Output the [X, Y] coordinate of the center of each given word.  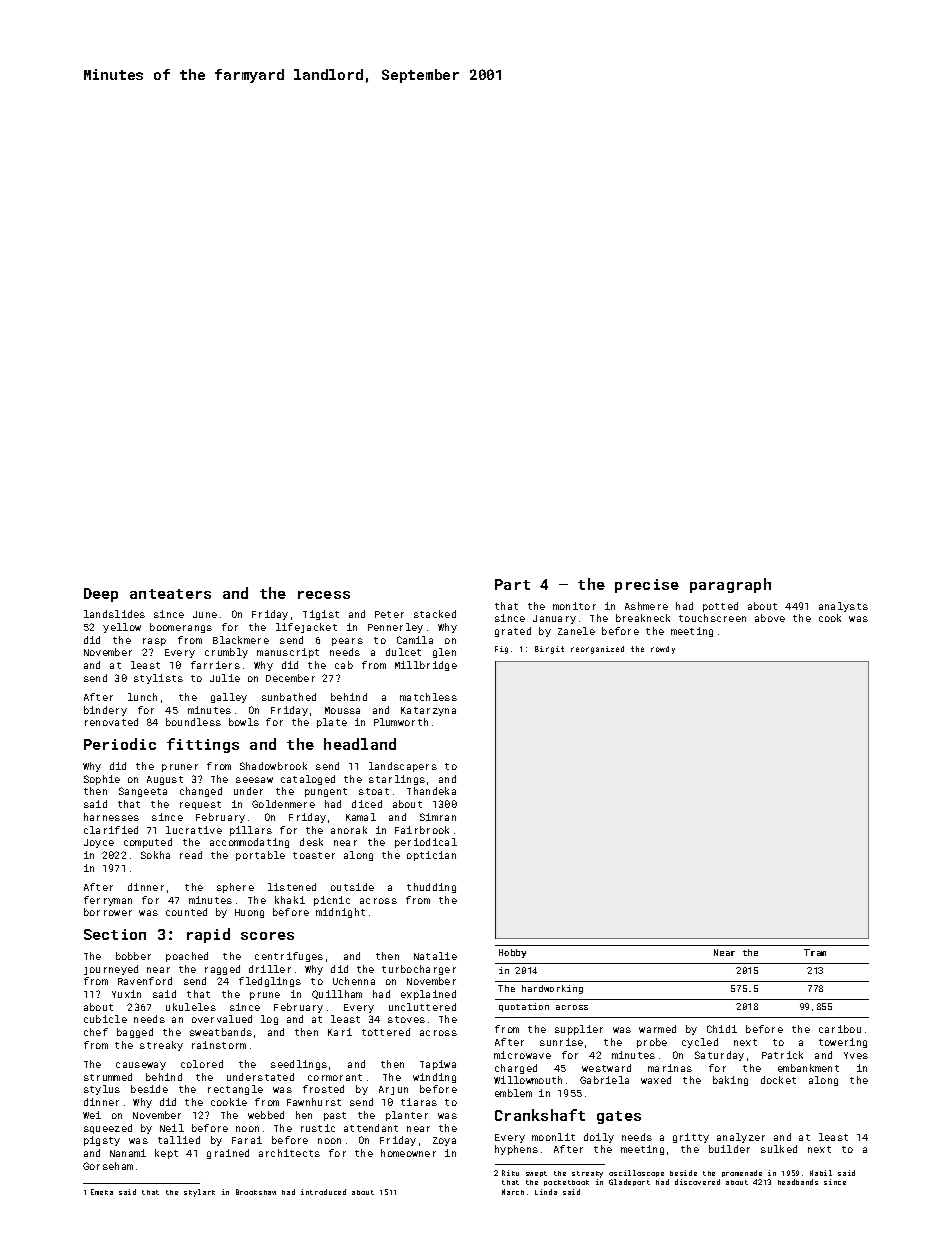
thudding [431, 888]
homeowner [408, 1153]
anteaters [170, 594]
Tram [815, 952]
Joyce [99, 843]
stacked [435, 614]
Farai [247, 1140]
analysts [843, 607]
